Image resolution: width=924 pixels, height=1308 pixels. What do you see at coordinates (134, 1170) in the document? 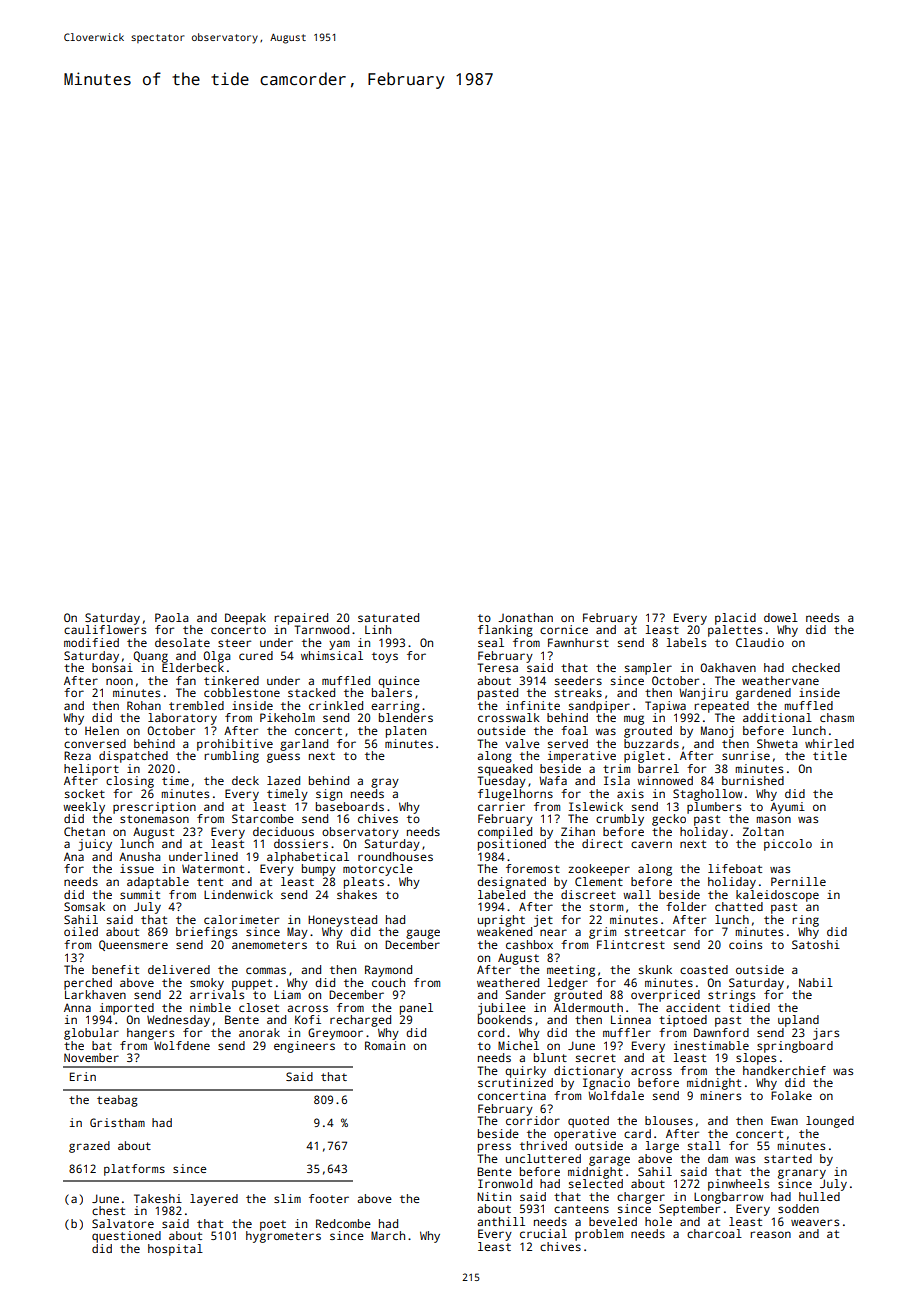
I see `platforms` at bounding box center [134, 1170].
